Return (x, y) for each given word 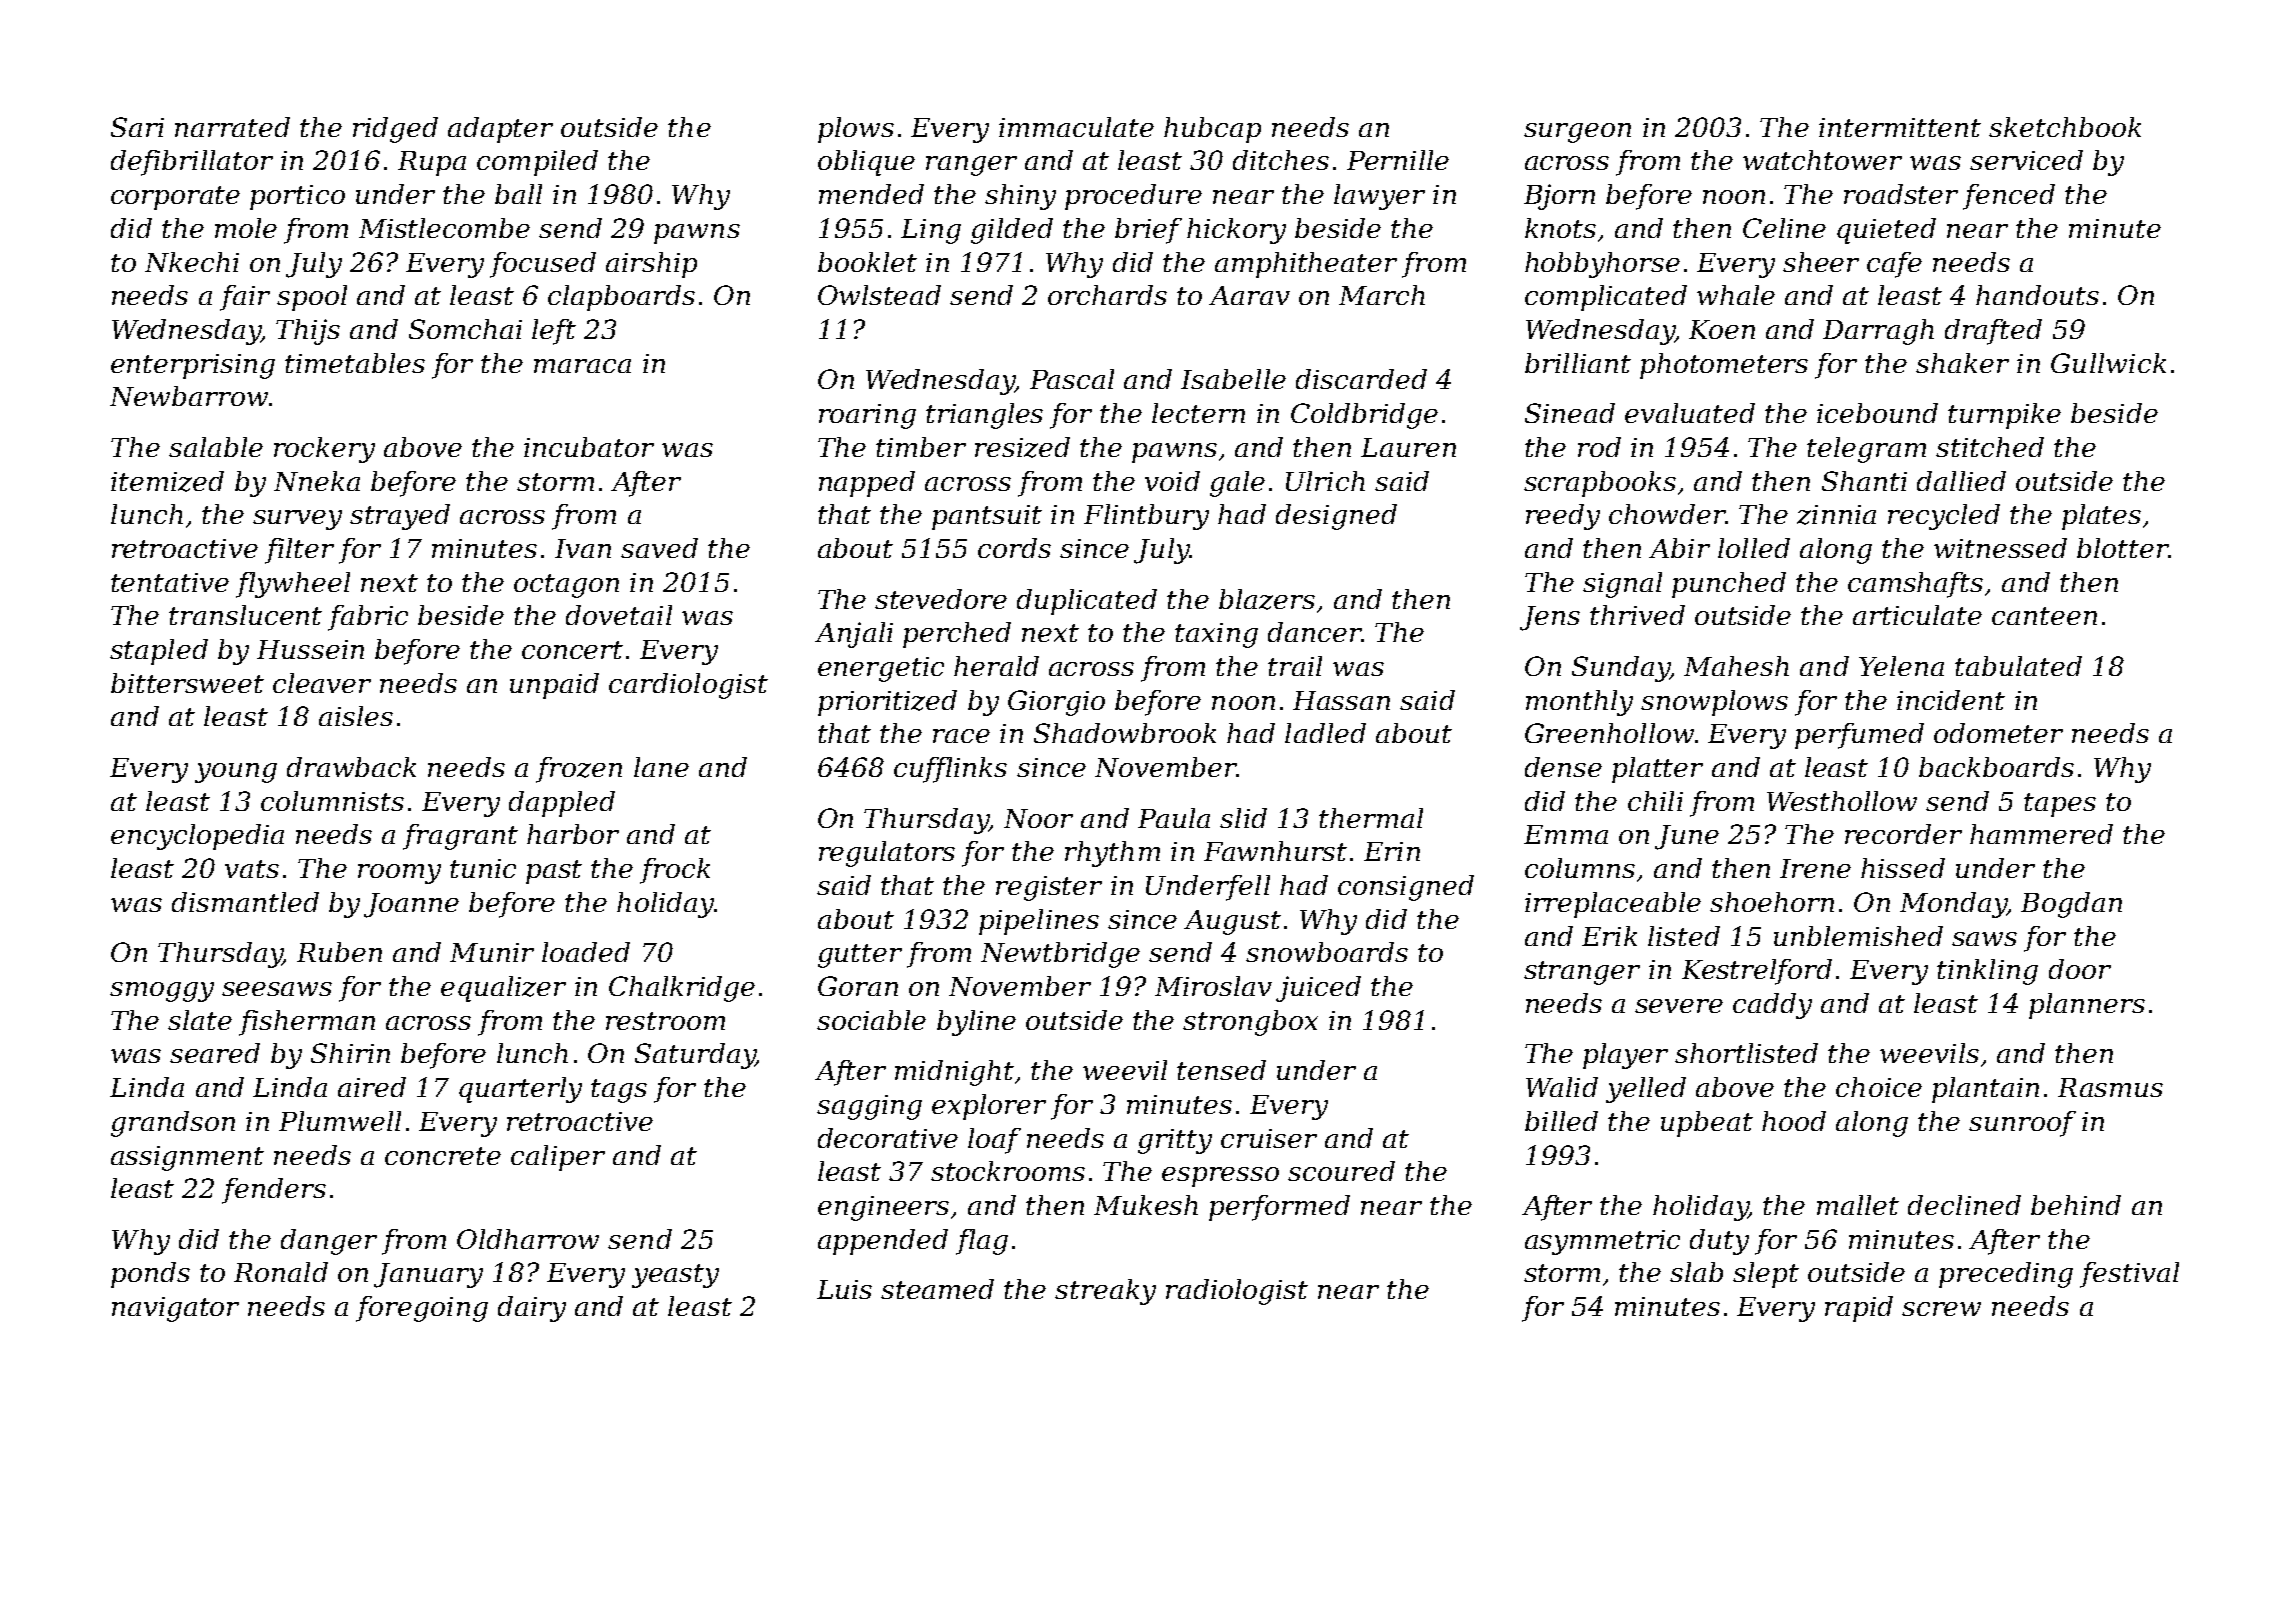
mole (246, 228)
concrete (443, 1156)
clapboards (621, 298)
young (236, 773)
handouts (2037, 295)
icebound (1877, 413)
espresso (1220, 1177)
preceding (2006, 1275)
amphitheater (1306, 265)
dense (1563, 767)
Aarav (1249, 295)
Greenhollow (1609, 733)
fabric (368, 618)
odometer (1998, 733)
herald (996, 666)
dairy (532, 1309)
